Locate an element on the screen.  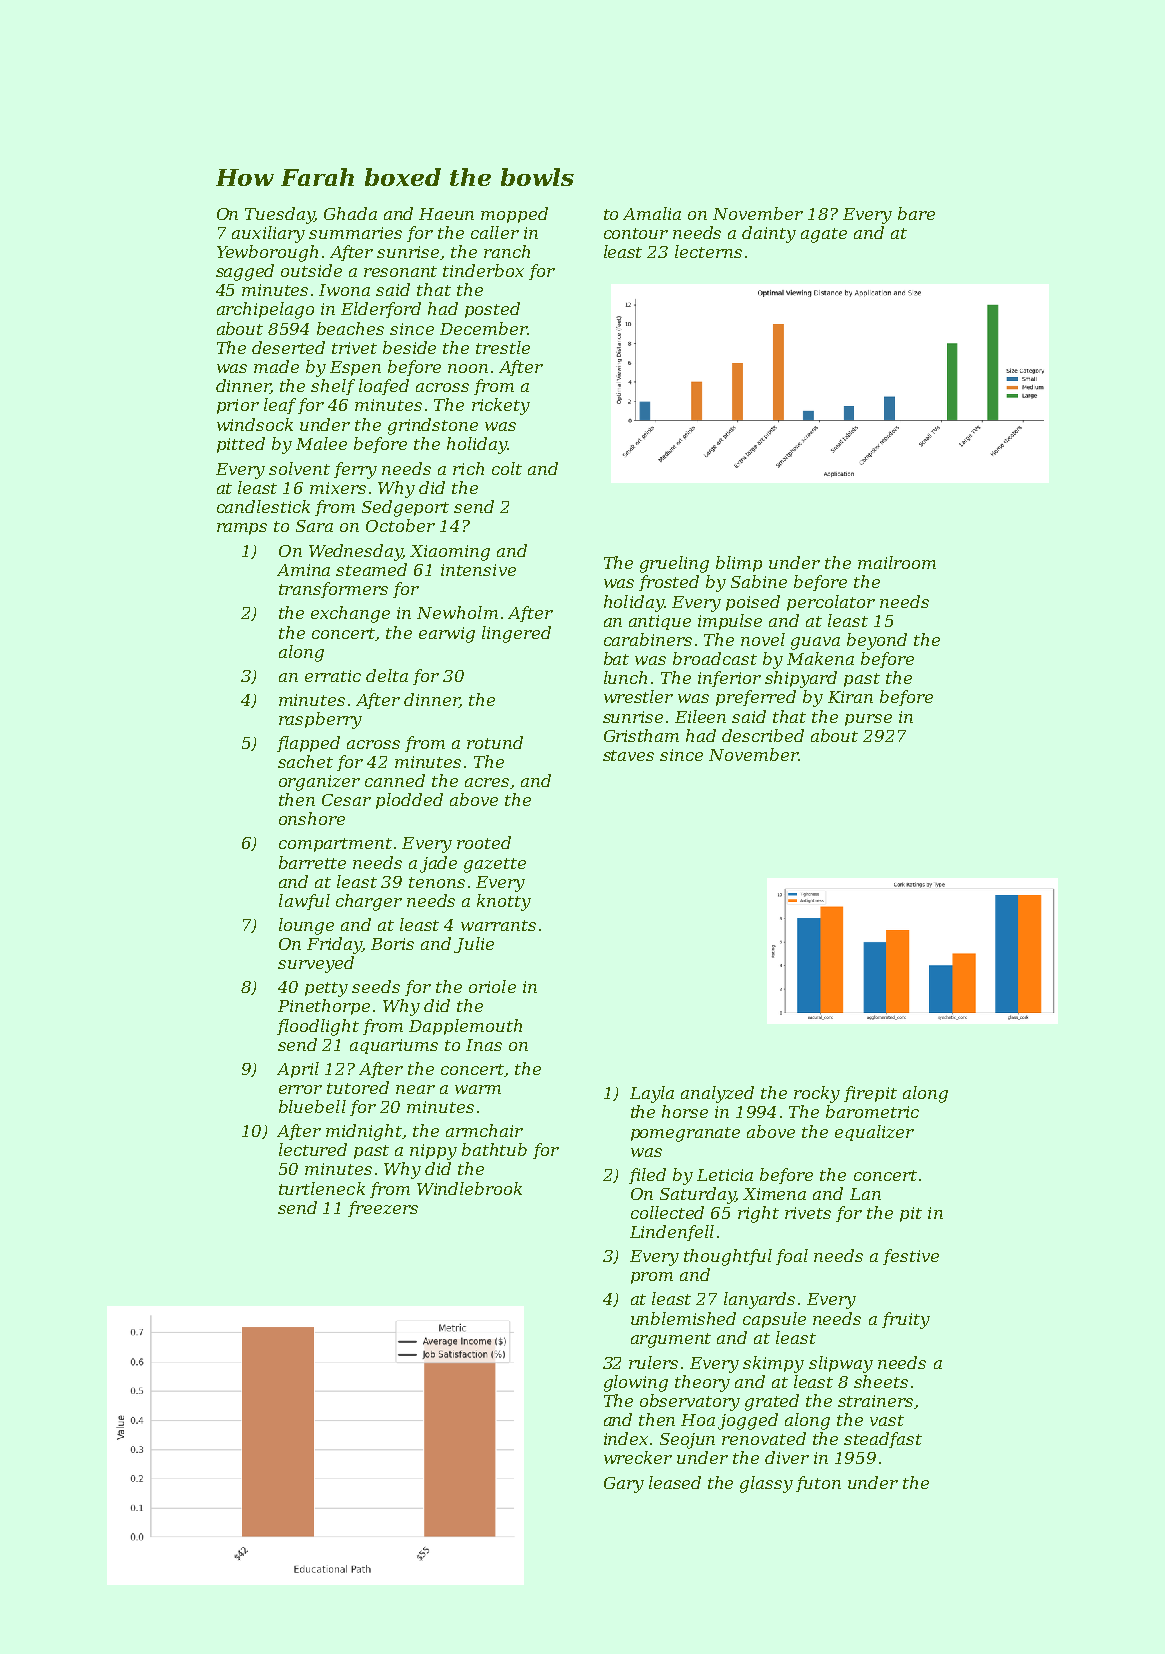
trestle is located at coordinates (503, 347).
